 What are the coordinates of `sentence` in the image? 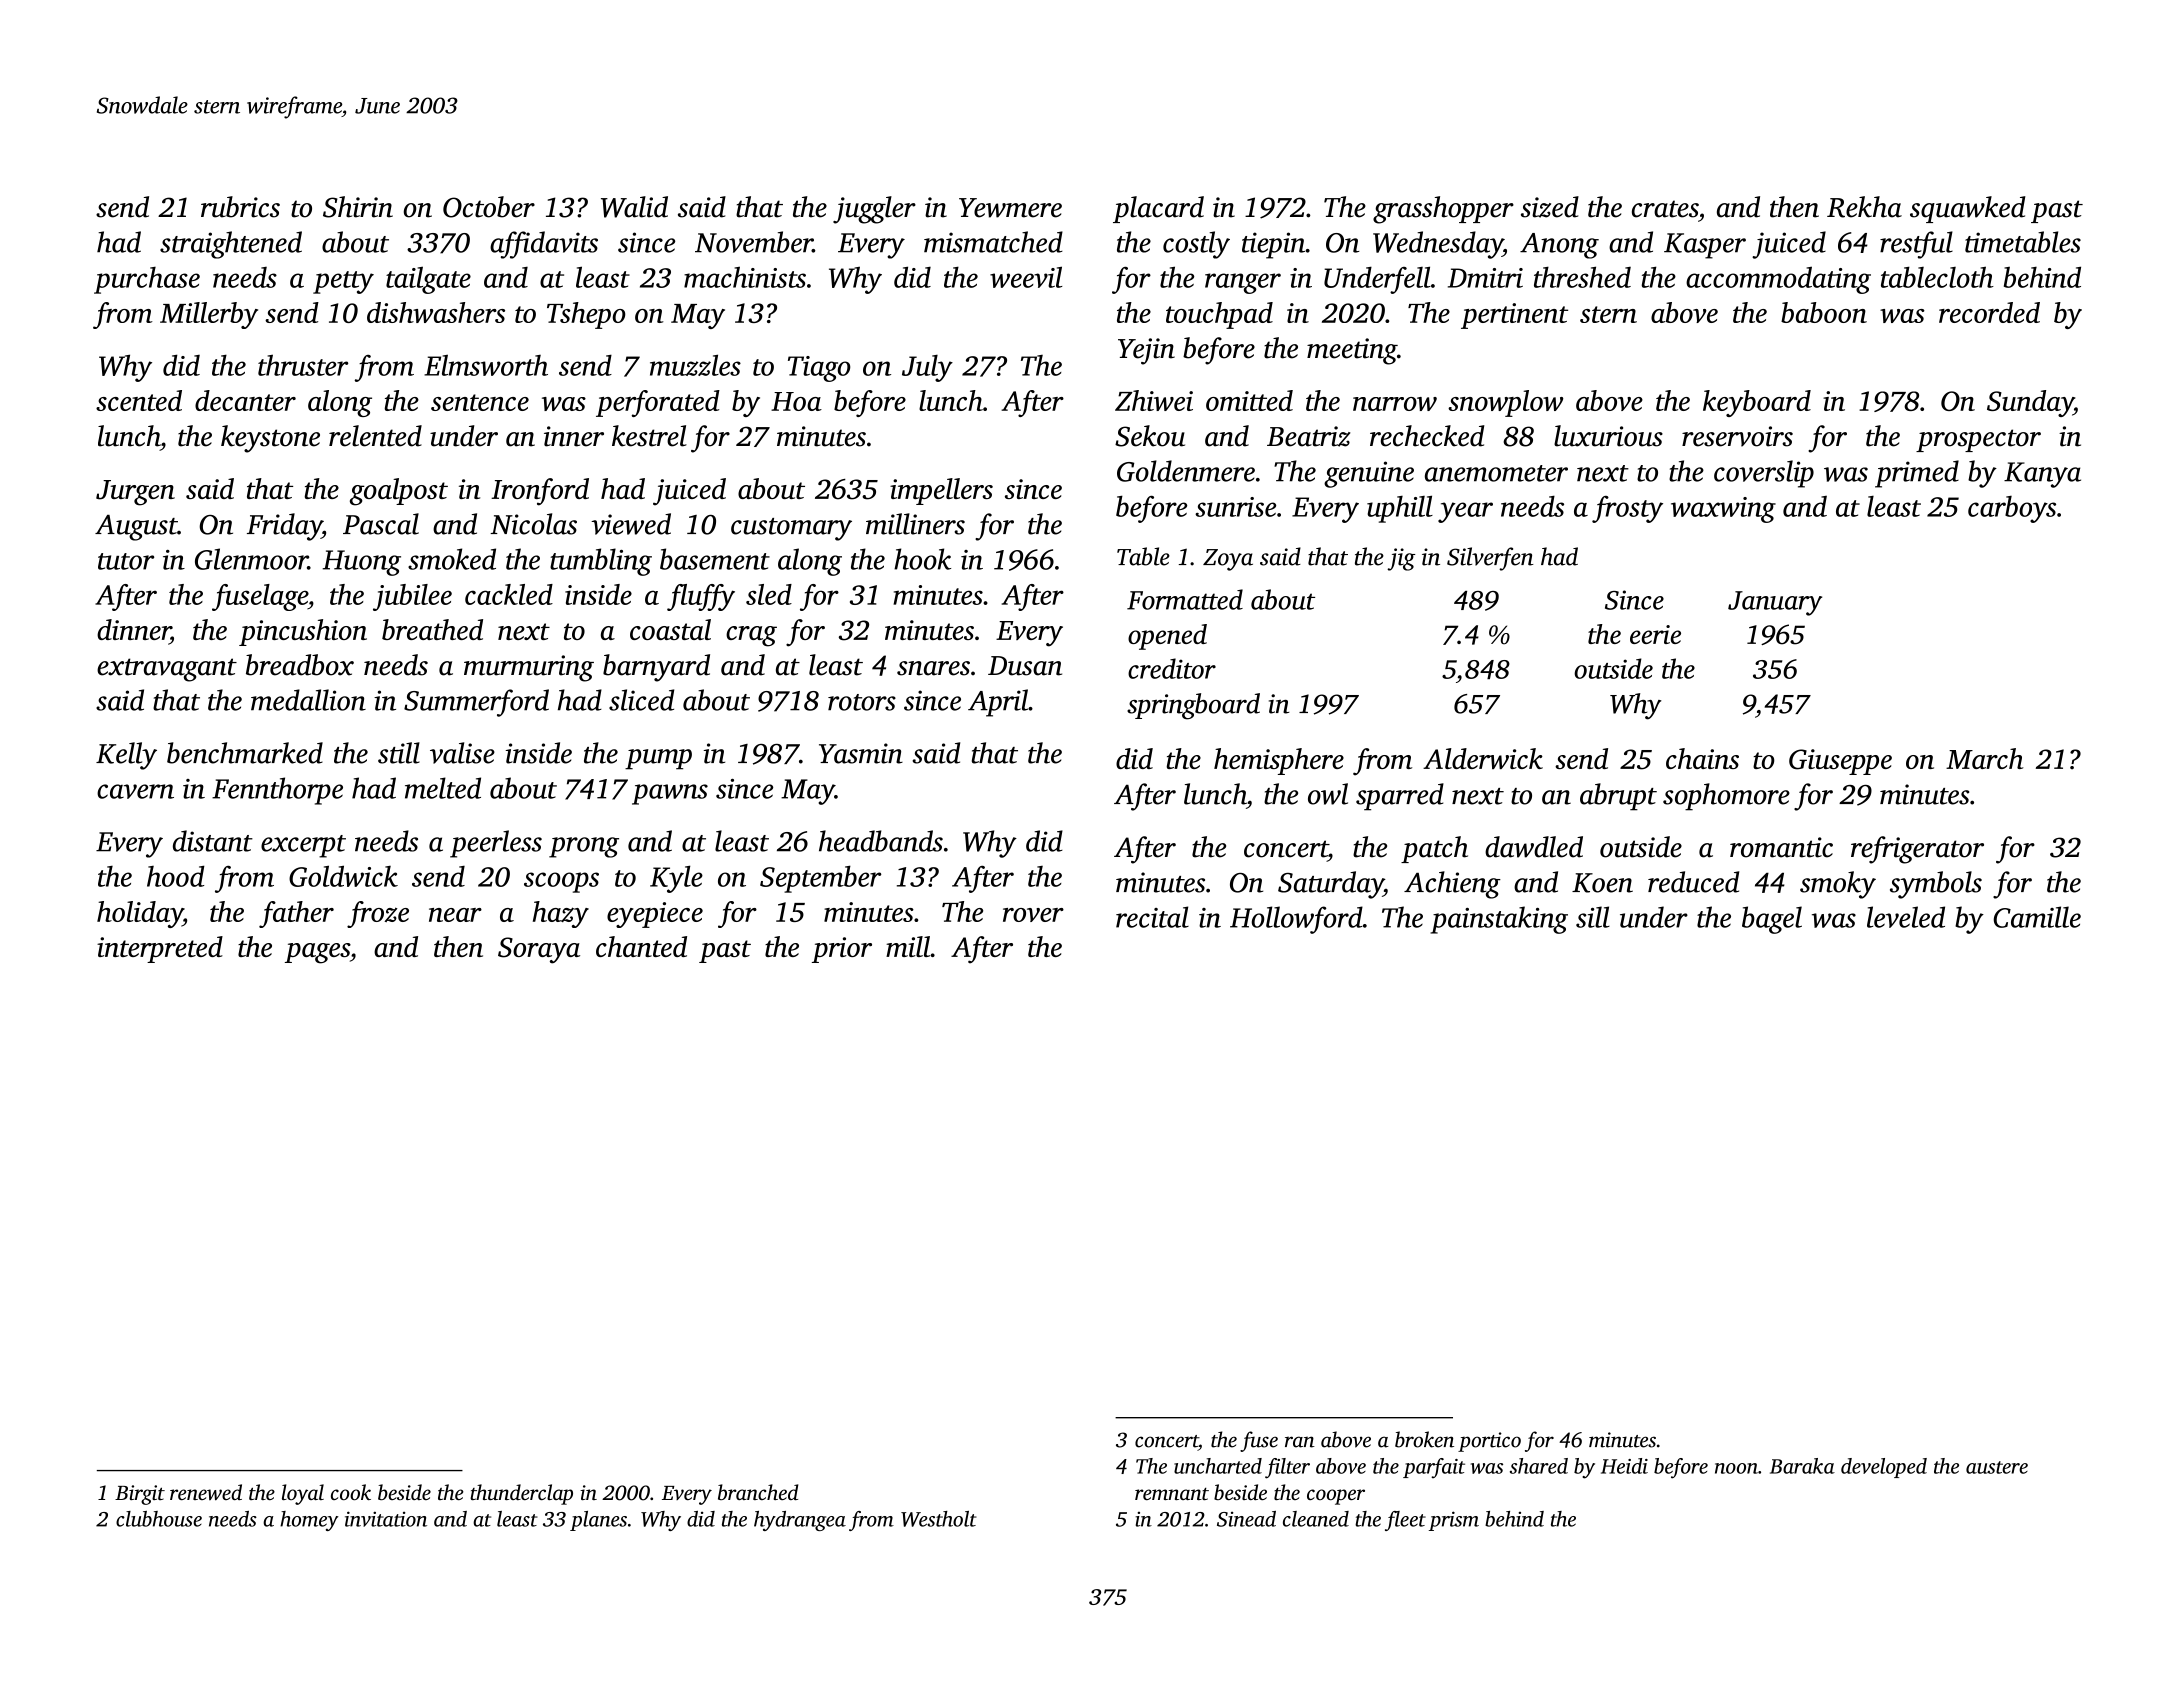 It's located at (480, 402).
